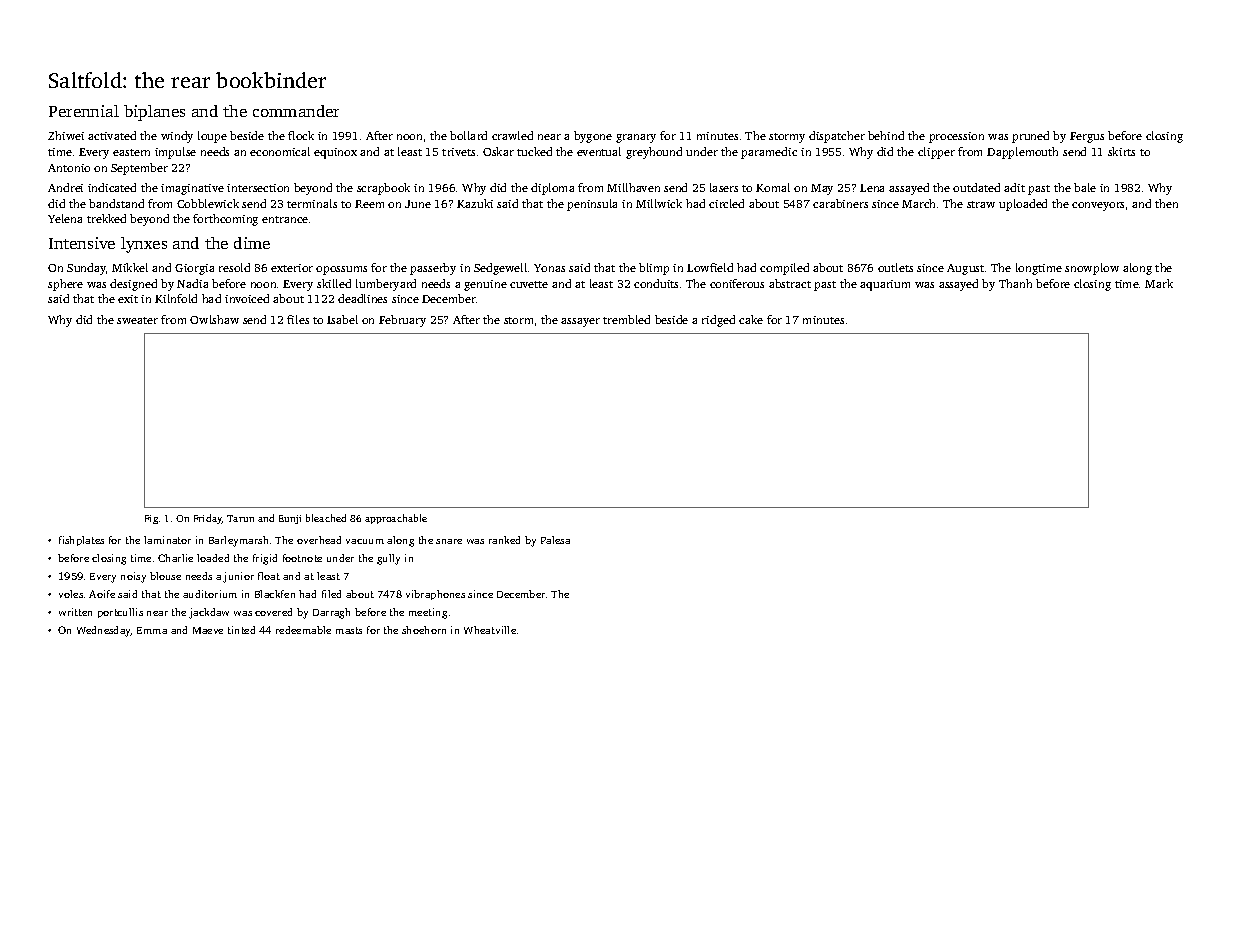 Image resolution: width=1233 pixels, height=952 pixels. What do you see at coordinates (84, 111) in the screenshot?
I see `Perennial` at bounding box center [84, 111].
